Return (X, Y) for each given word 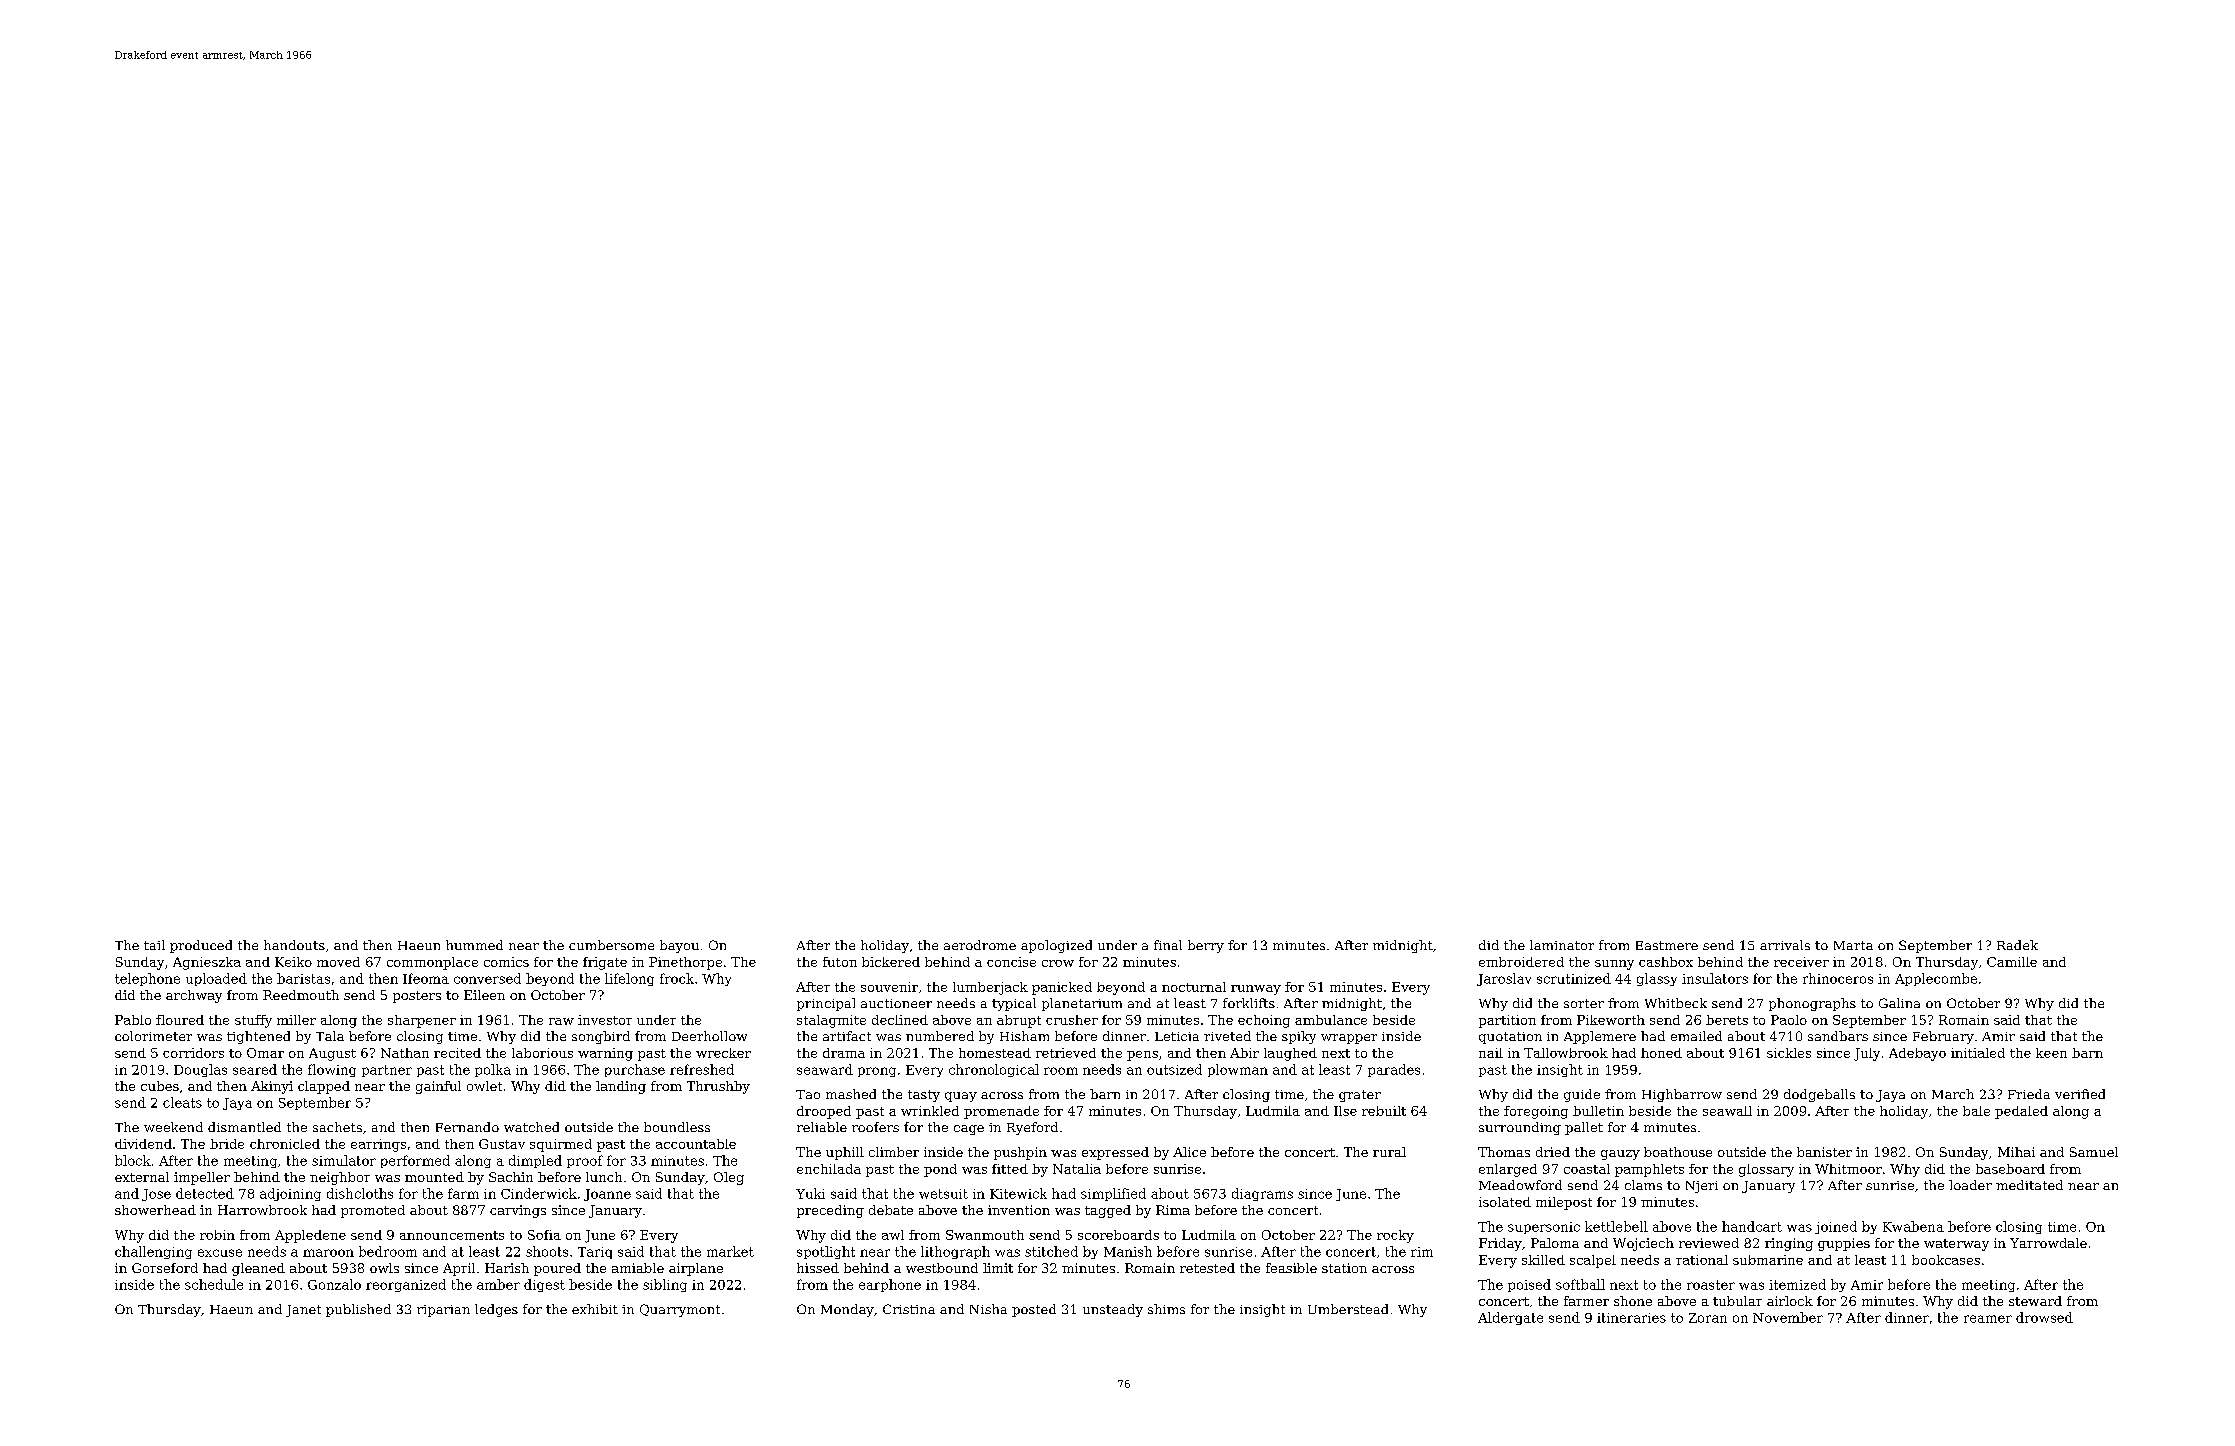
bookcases (1946, 1260)
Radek (2017, 945)
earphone (890, 1285)
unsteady (1113, 1310)
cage (969, 1130)
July (1867, 1054)
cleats (182, 1102)
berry (1206, 946)
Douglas (200, 1070)
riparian (443, 1311)
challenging (153, 1252)
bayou (679, 946)
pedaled (2021, 1112)
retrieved (1066, 1053)
